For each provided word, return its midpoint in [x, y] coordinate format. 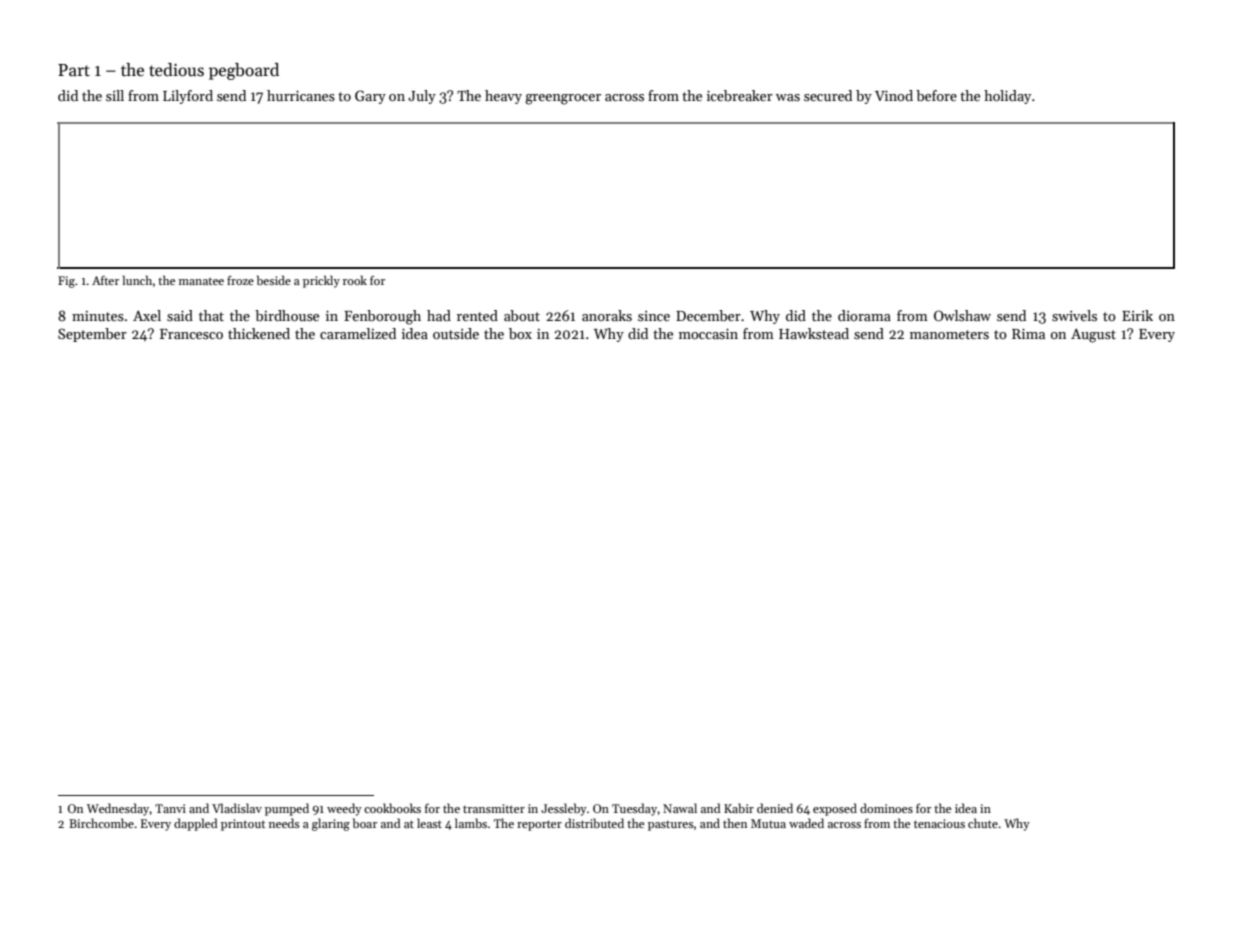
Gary [370, 97]
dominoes [886, 808]
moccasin [708, 333]
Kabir [739, 808]
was [788, 97]
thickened [259, 333]
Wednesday [118, 809]
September [92, 335]
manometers [949, 334]
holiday [1007, 97]
